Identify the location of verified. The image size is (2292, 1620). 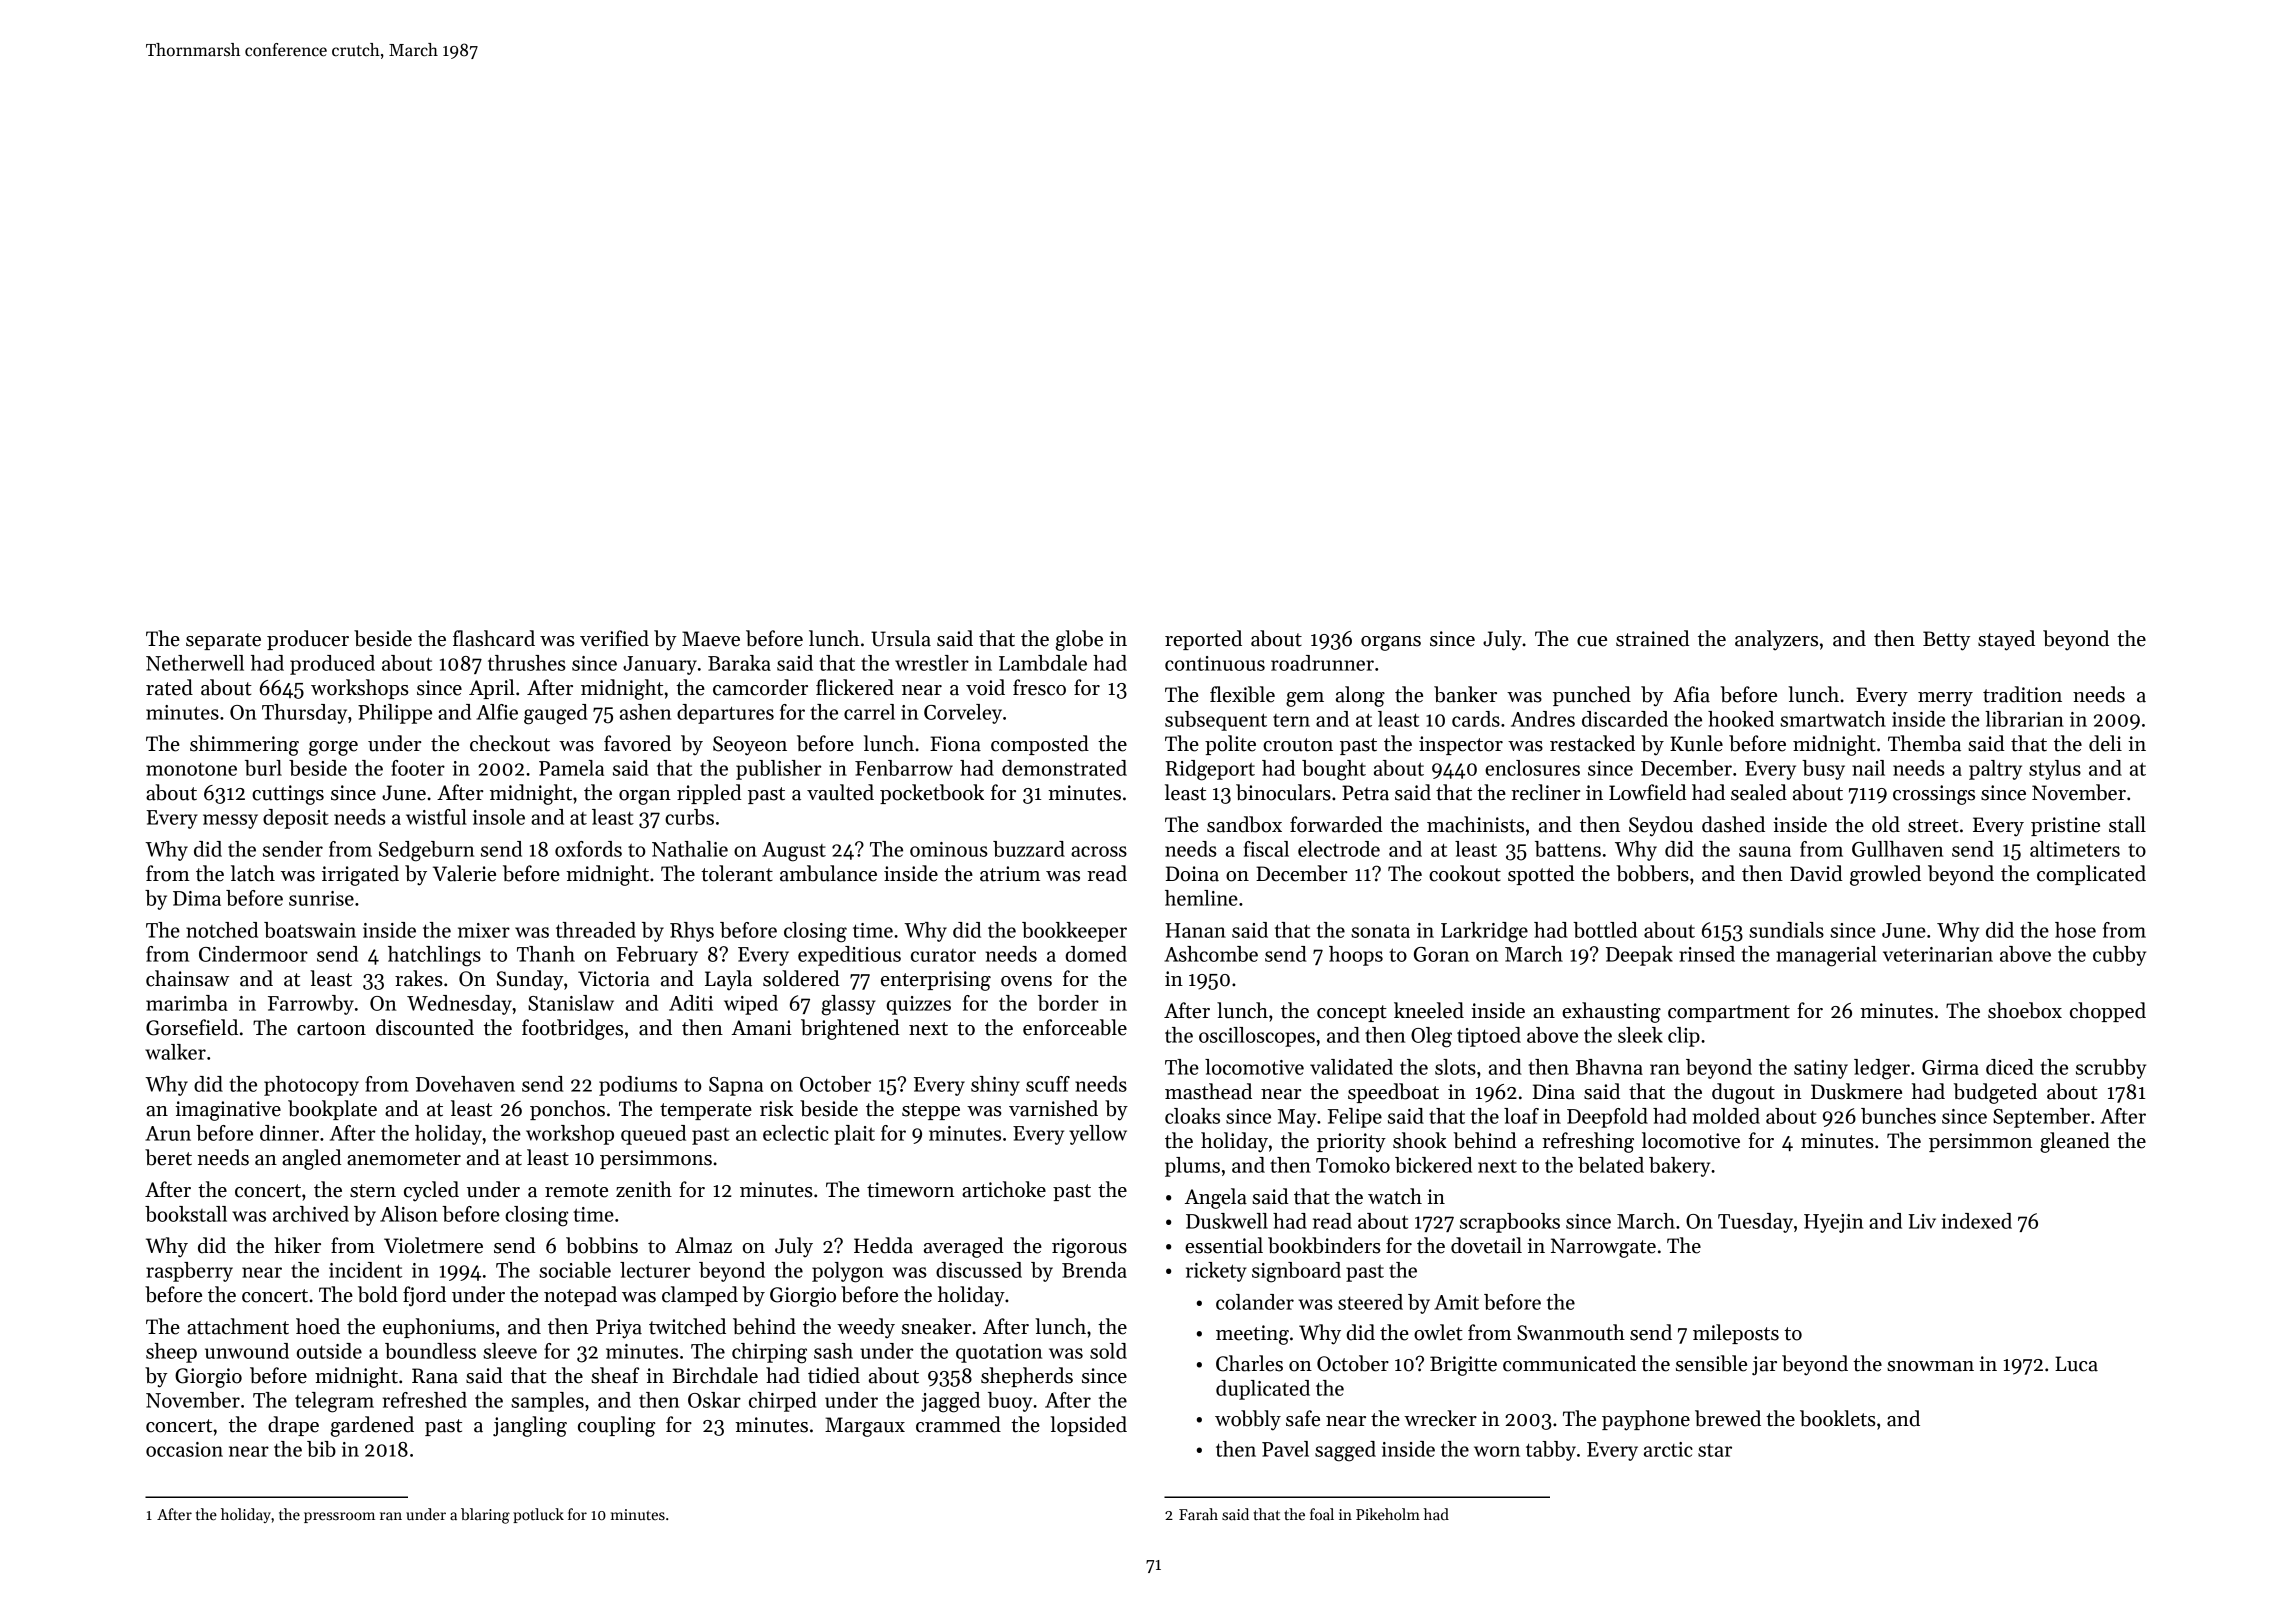
(614, 638).
